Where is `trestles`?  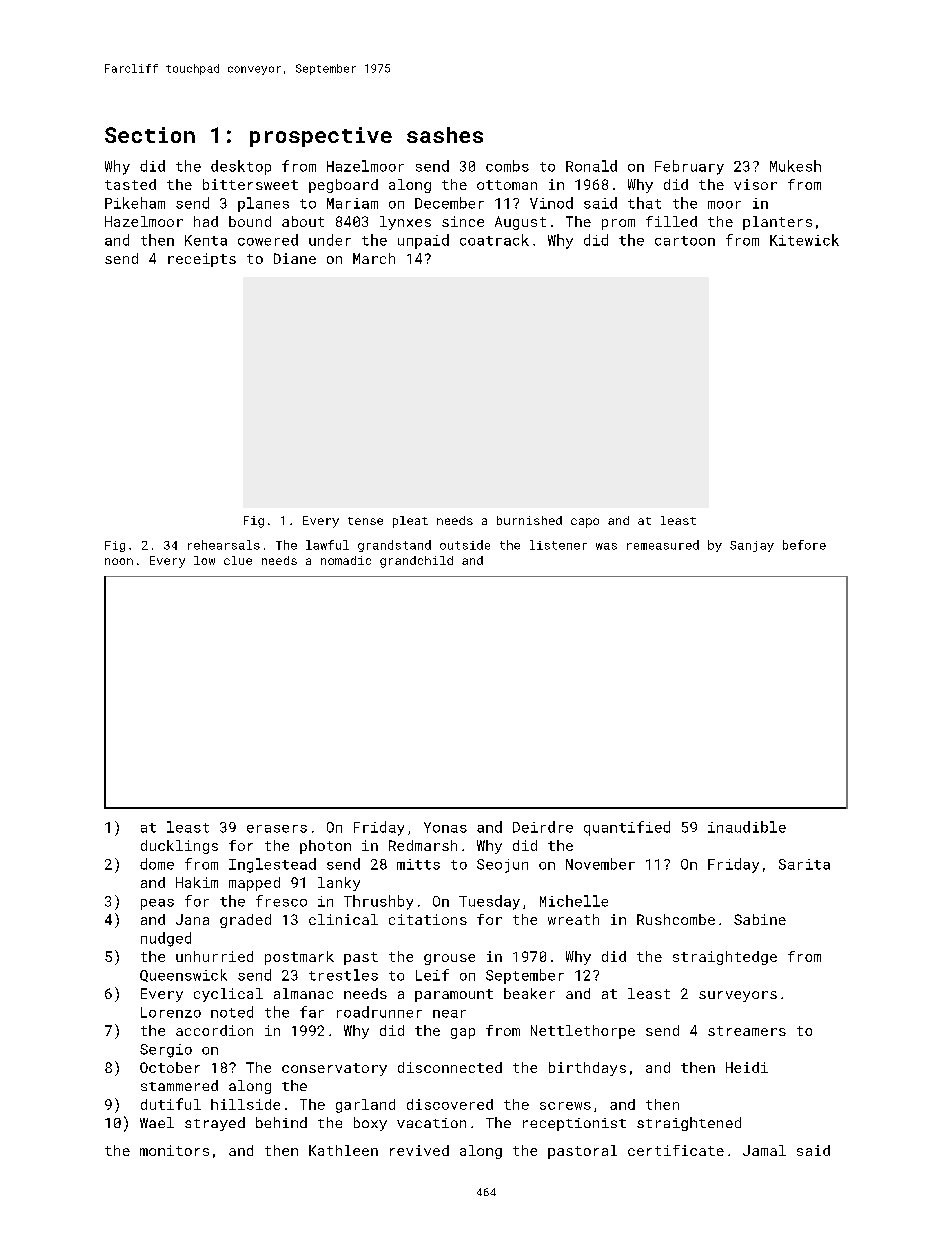 trestles is located at coordinates (343, 975).
